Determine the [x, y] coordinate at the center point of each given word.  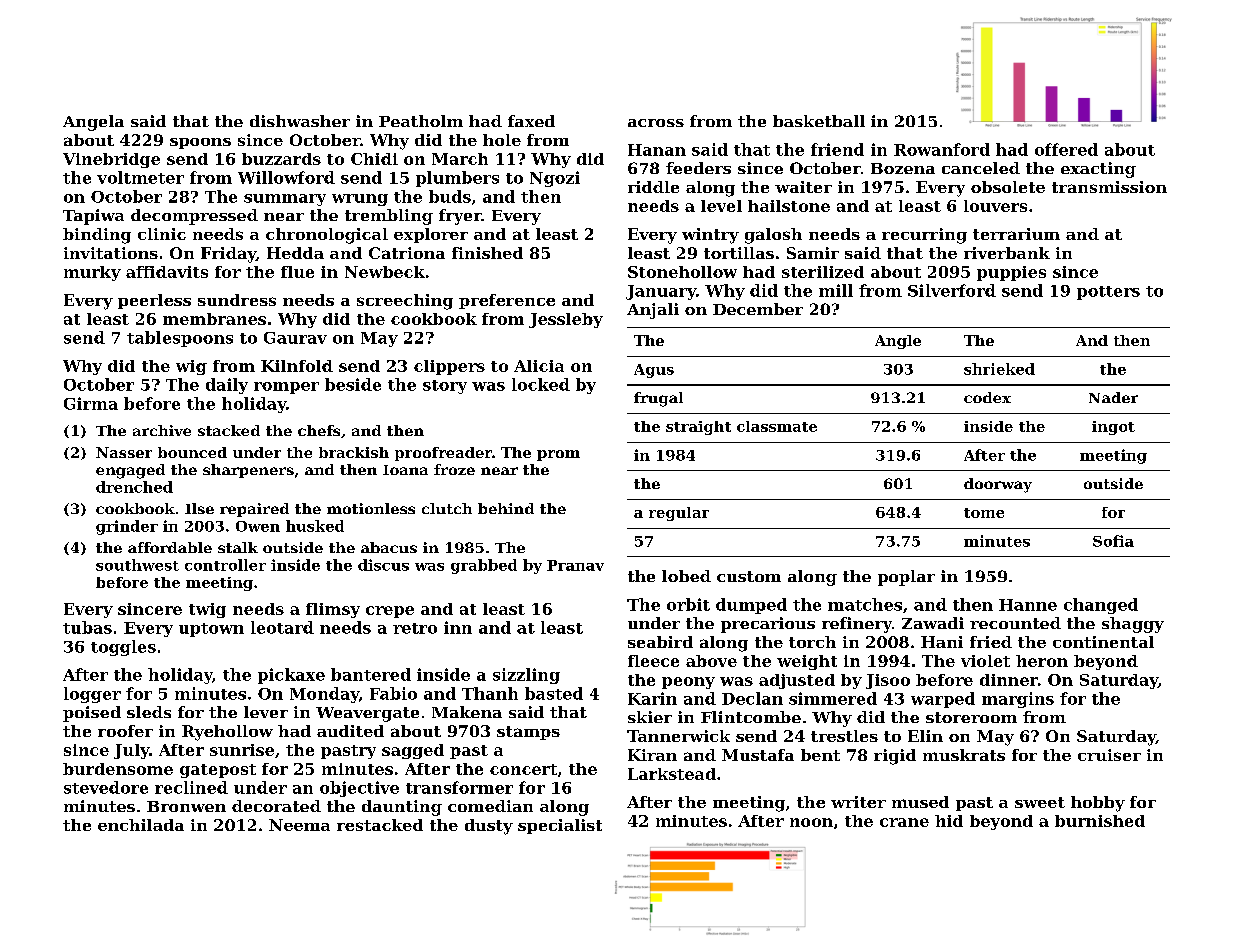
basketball [819, 121]
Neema [299, 825]
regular [679, 514]
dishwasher [300, 121]
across [656, 123]
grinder [127, 527]
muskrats [964, 755]
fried [991, 642]
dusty [489, 827]
